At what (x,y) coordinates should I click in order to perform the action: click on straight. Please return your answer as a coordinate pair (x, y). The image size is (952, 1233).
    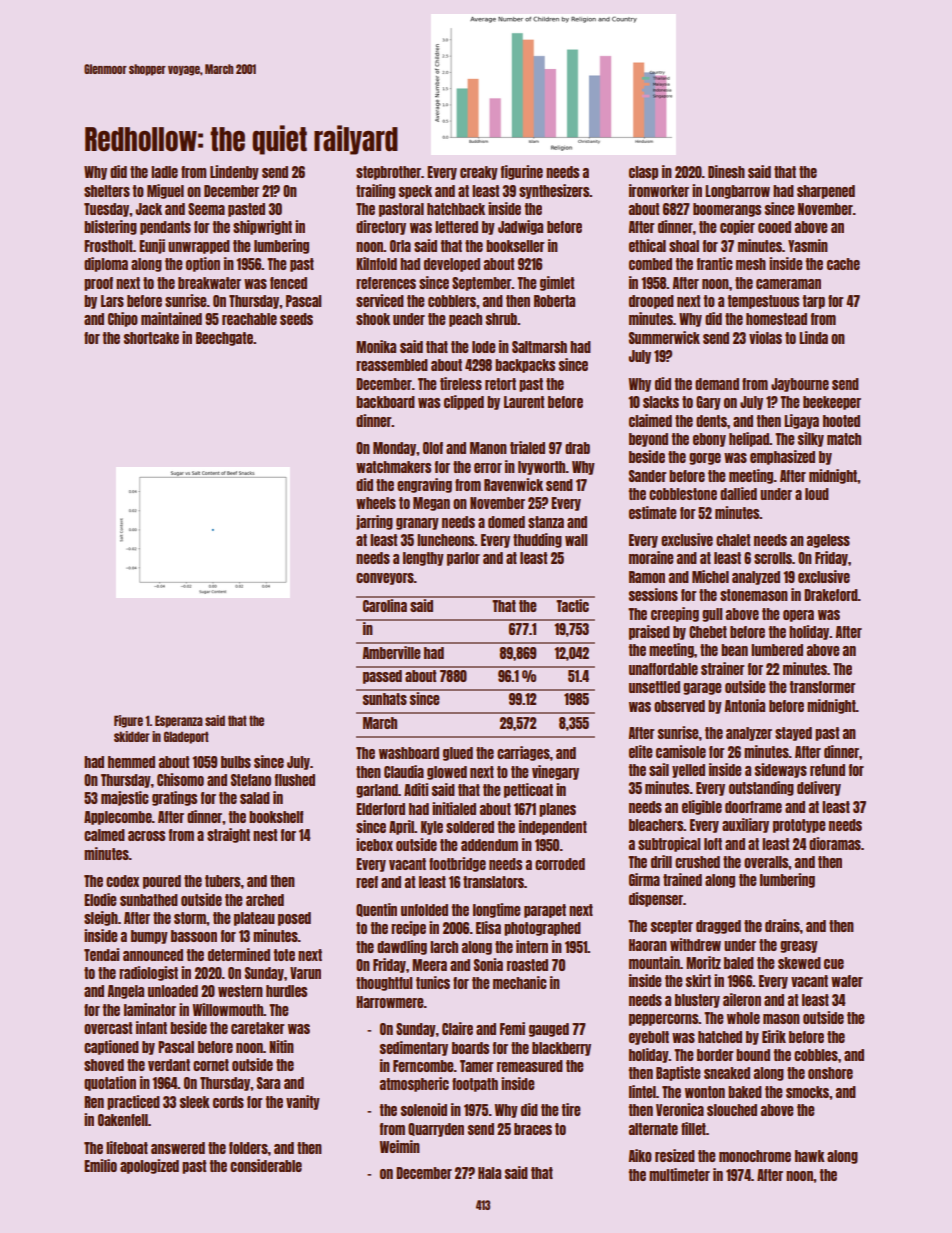
    Looking at the image, I should click on (228, 835).
